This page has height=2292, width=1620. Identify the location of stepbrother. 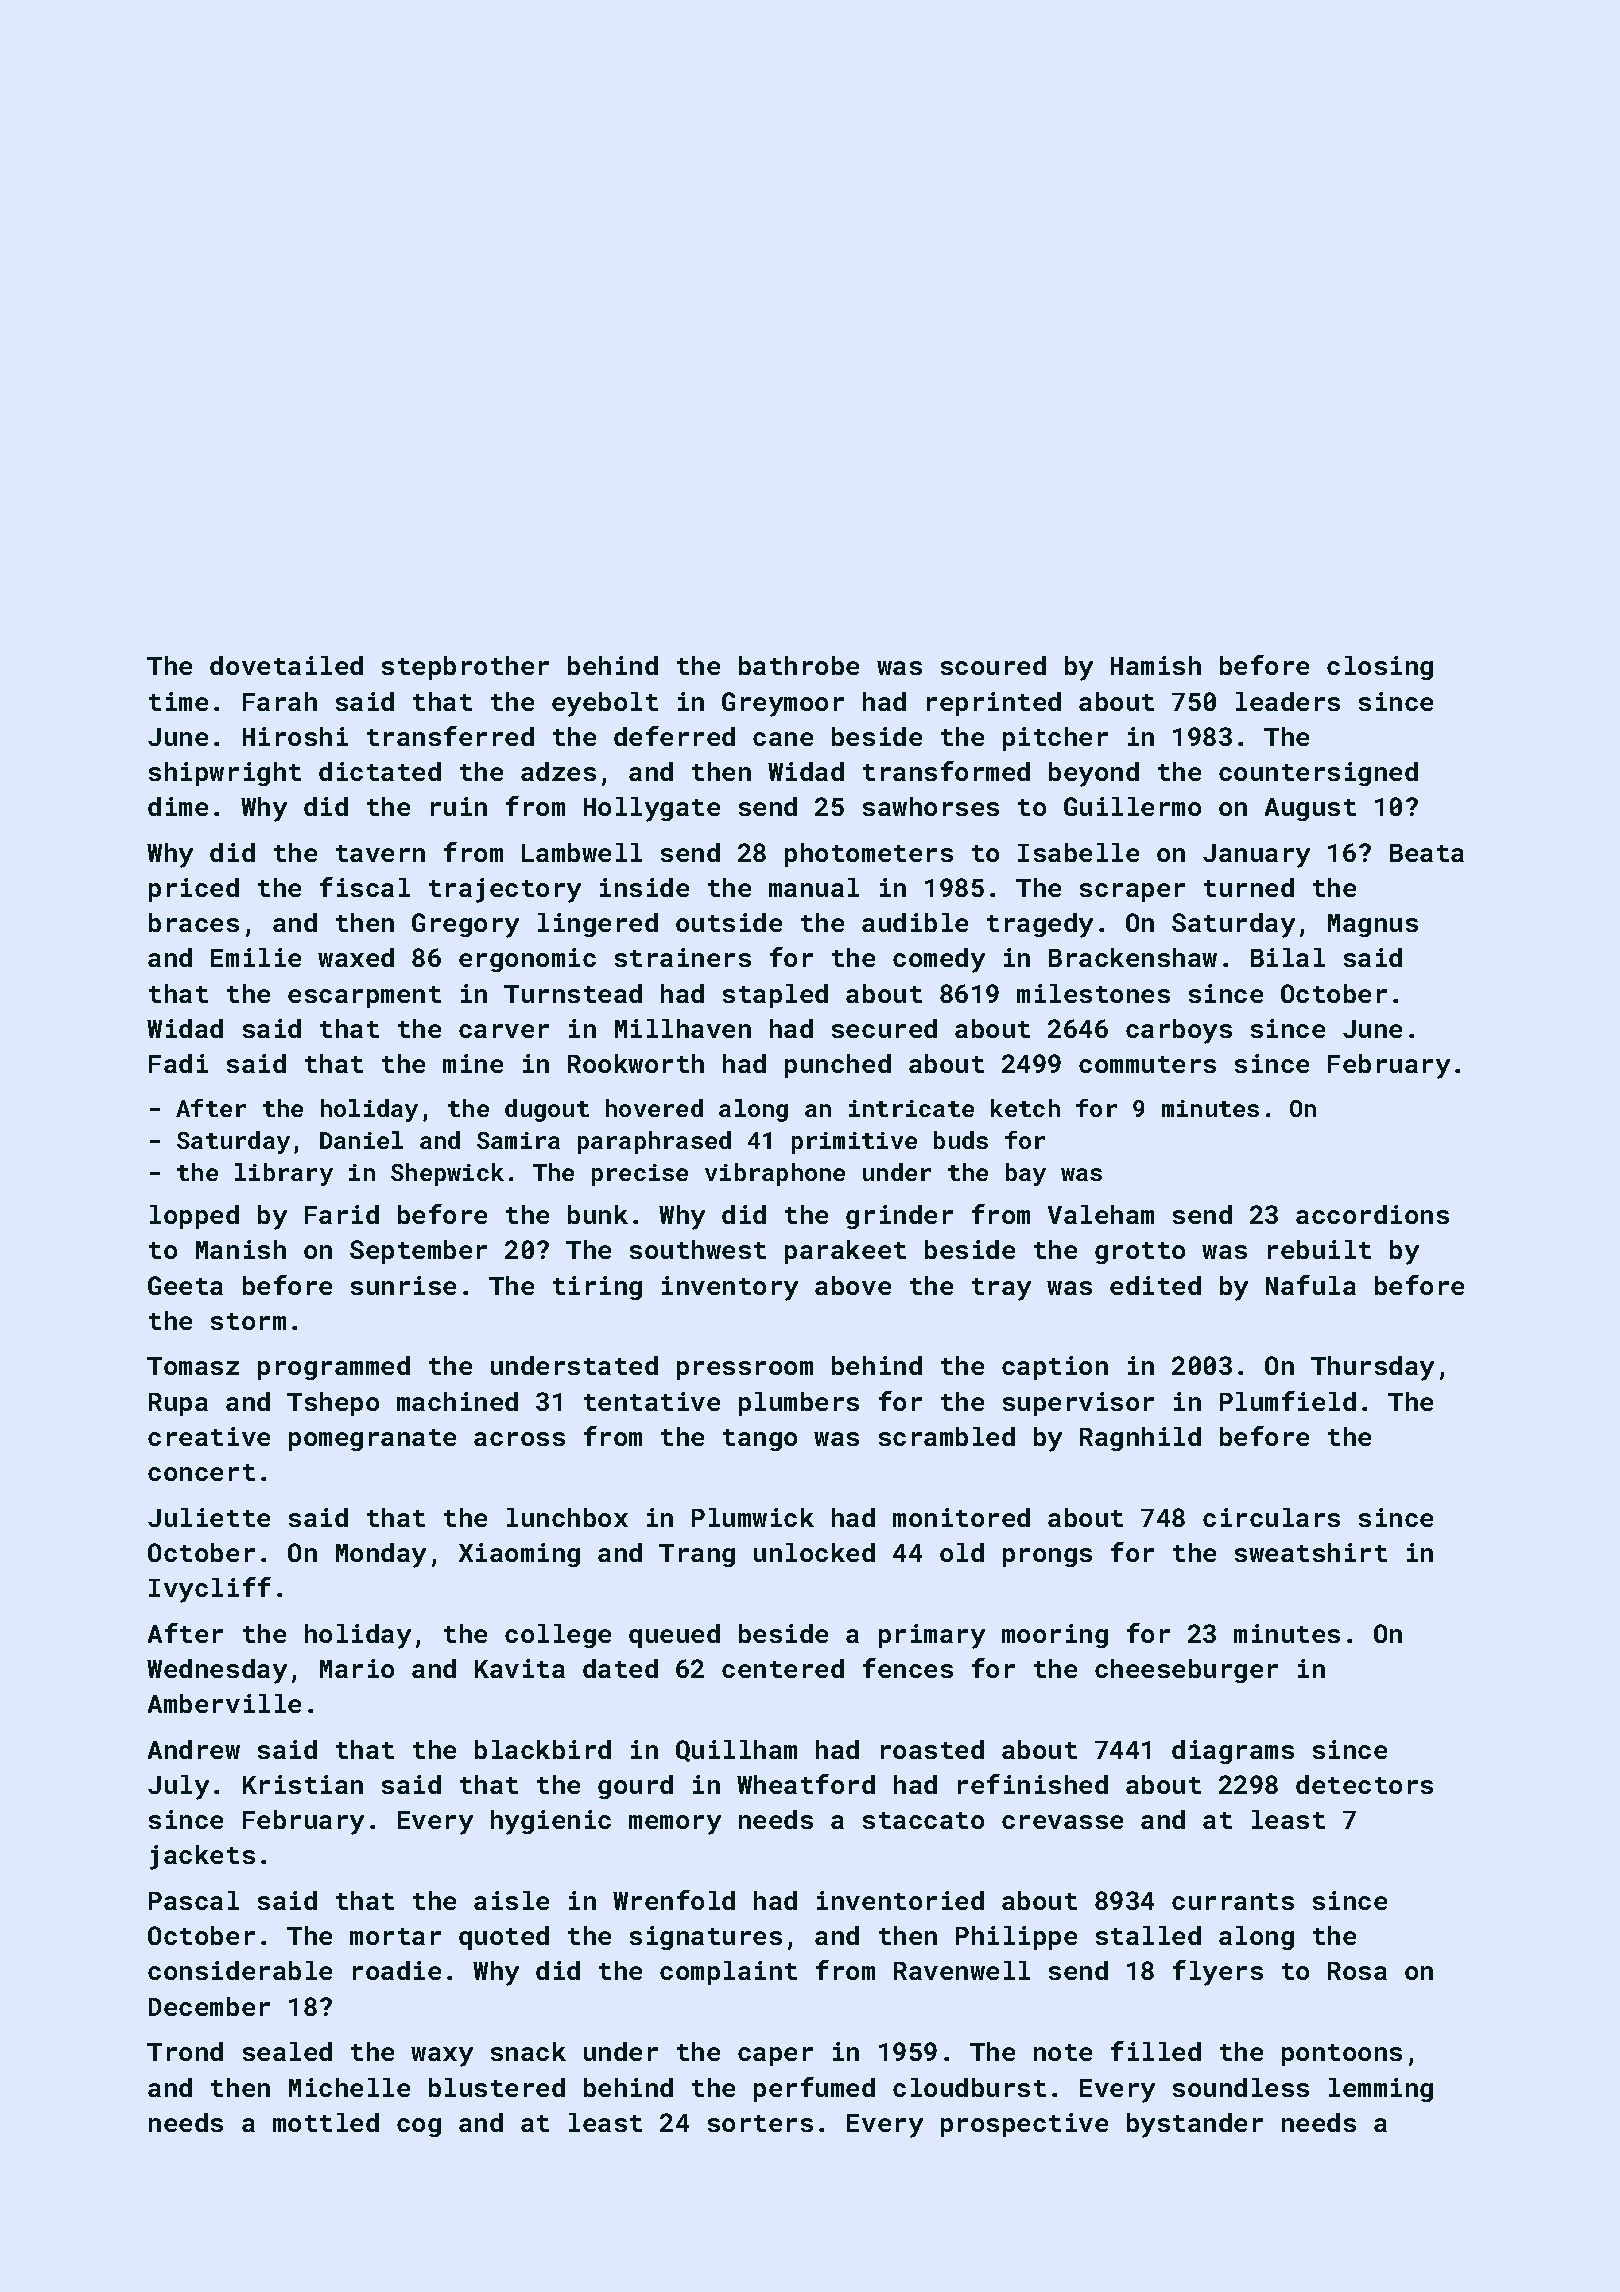
(465, 668).
